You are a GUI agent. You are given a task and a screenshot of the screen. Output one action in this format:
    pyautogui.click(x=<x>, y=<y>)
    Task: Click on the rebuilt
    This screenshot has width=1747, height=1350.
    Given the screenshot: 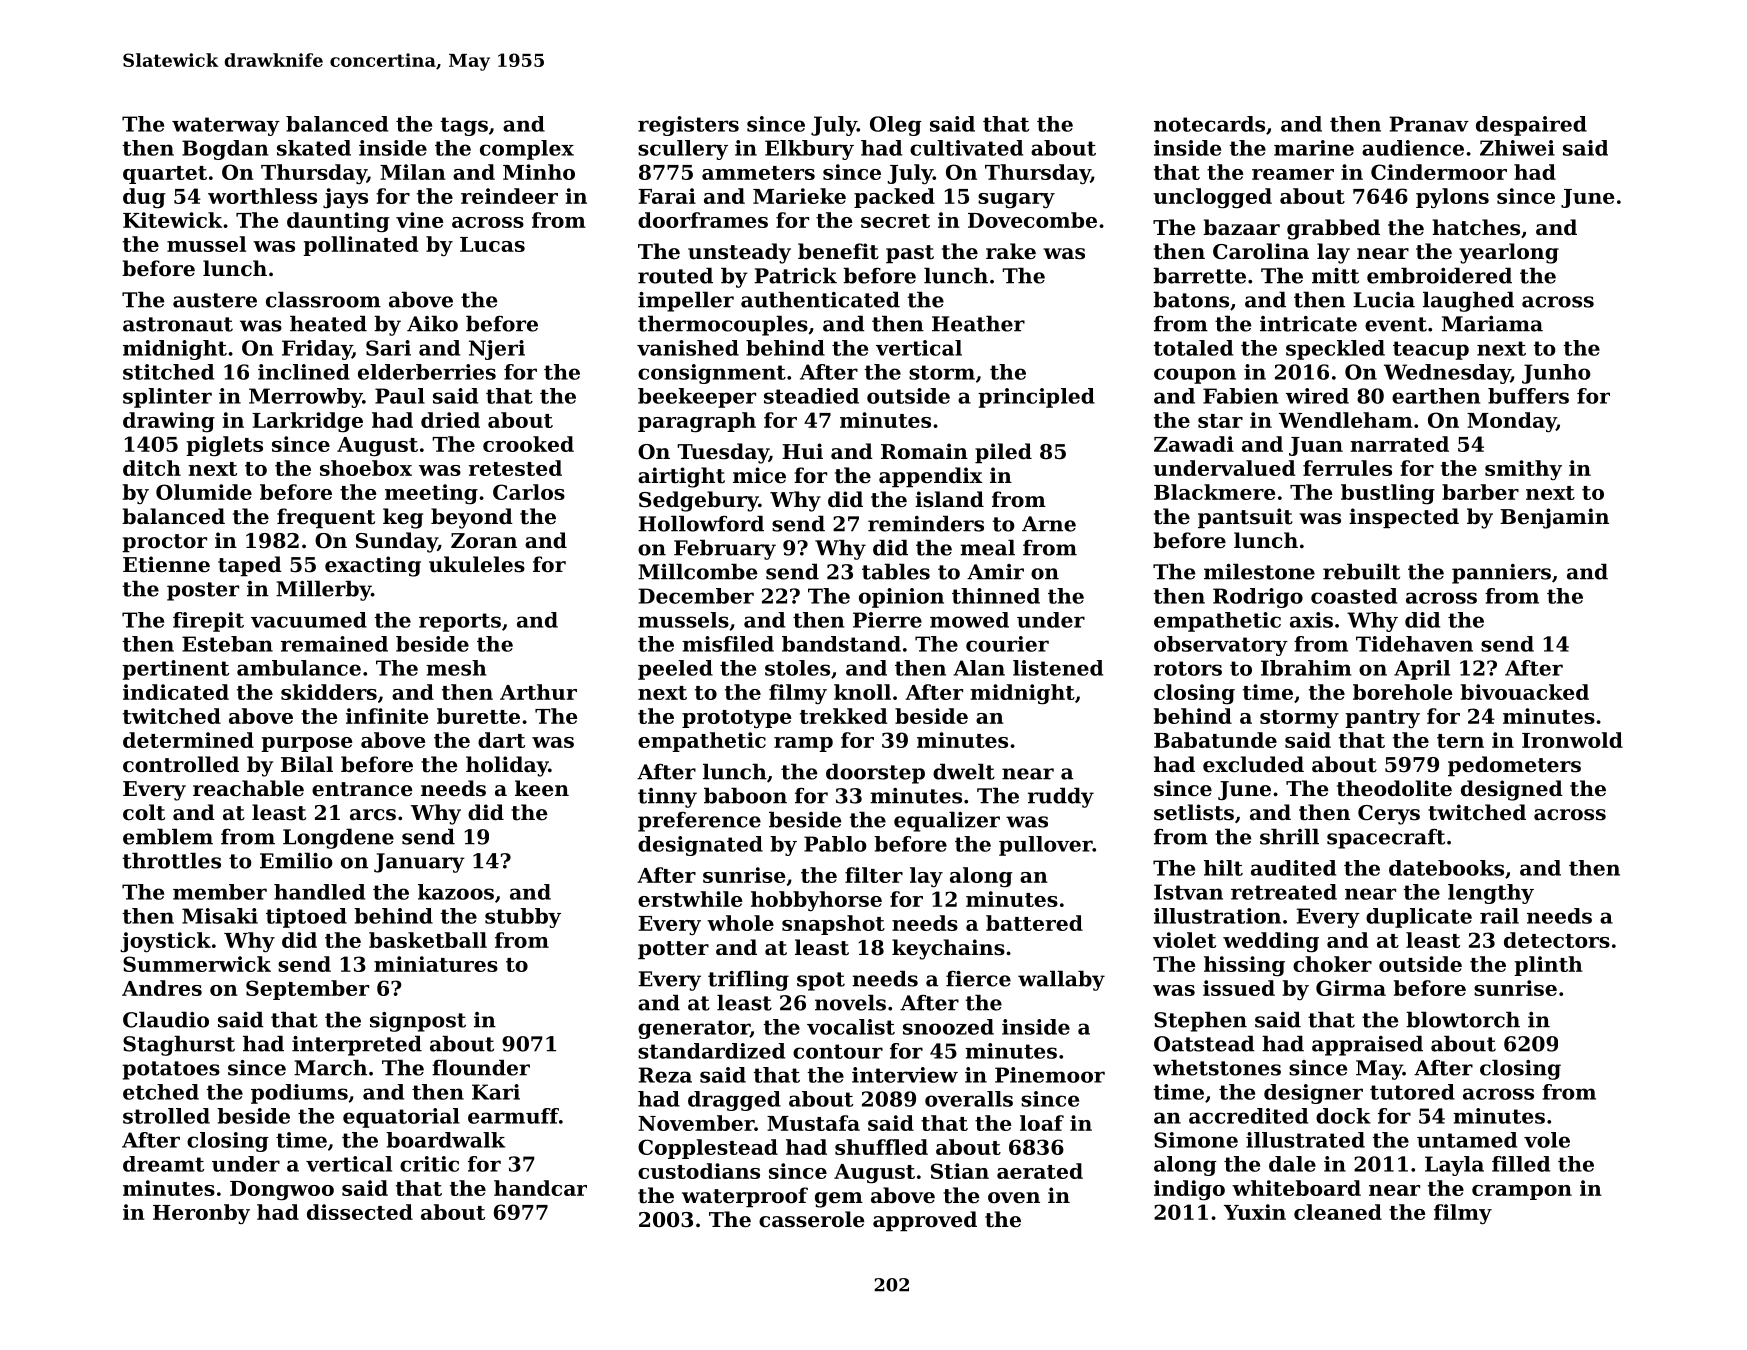 What is the action you would take?
    pyautogui.click(x=1361, y=571)
